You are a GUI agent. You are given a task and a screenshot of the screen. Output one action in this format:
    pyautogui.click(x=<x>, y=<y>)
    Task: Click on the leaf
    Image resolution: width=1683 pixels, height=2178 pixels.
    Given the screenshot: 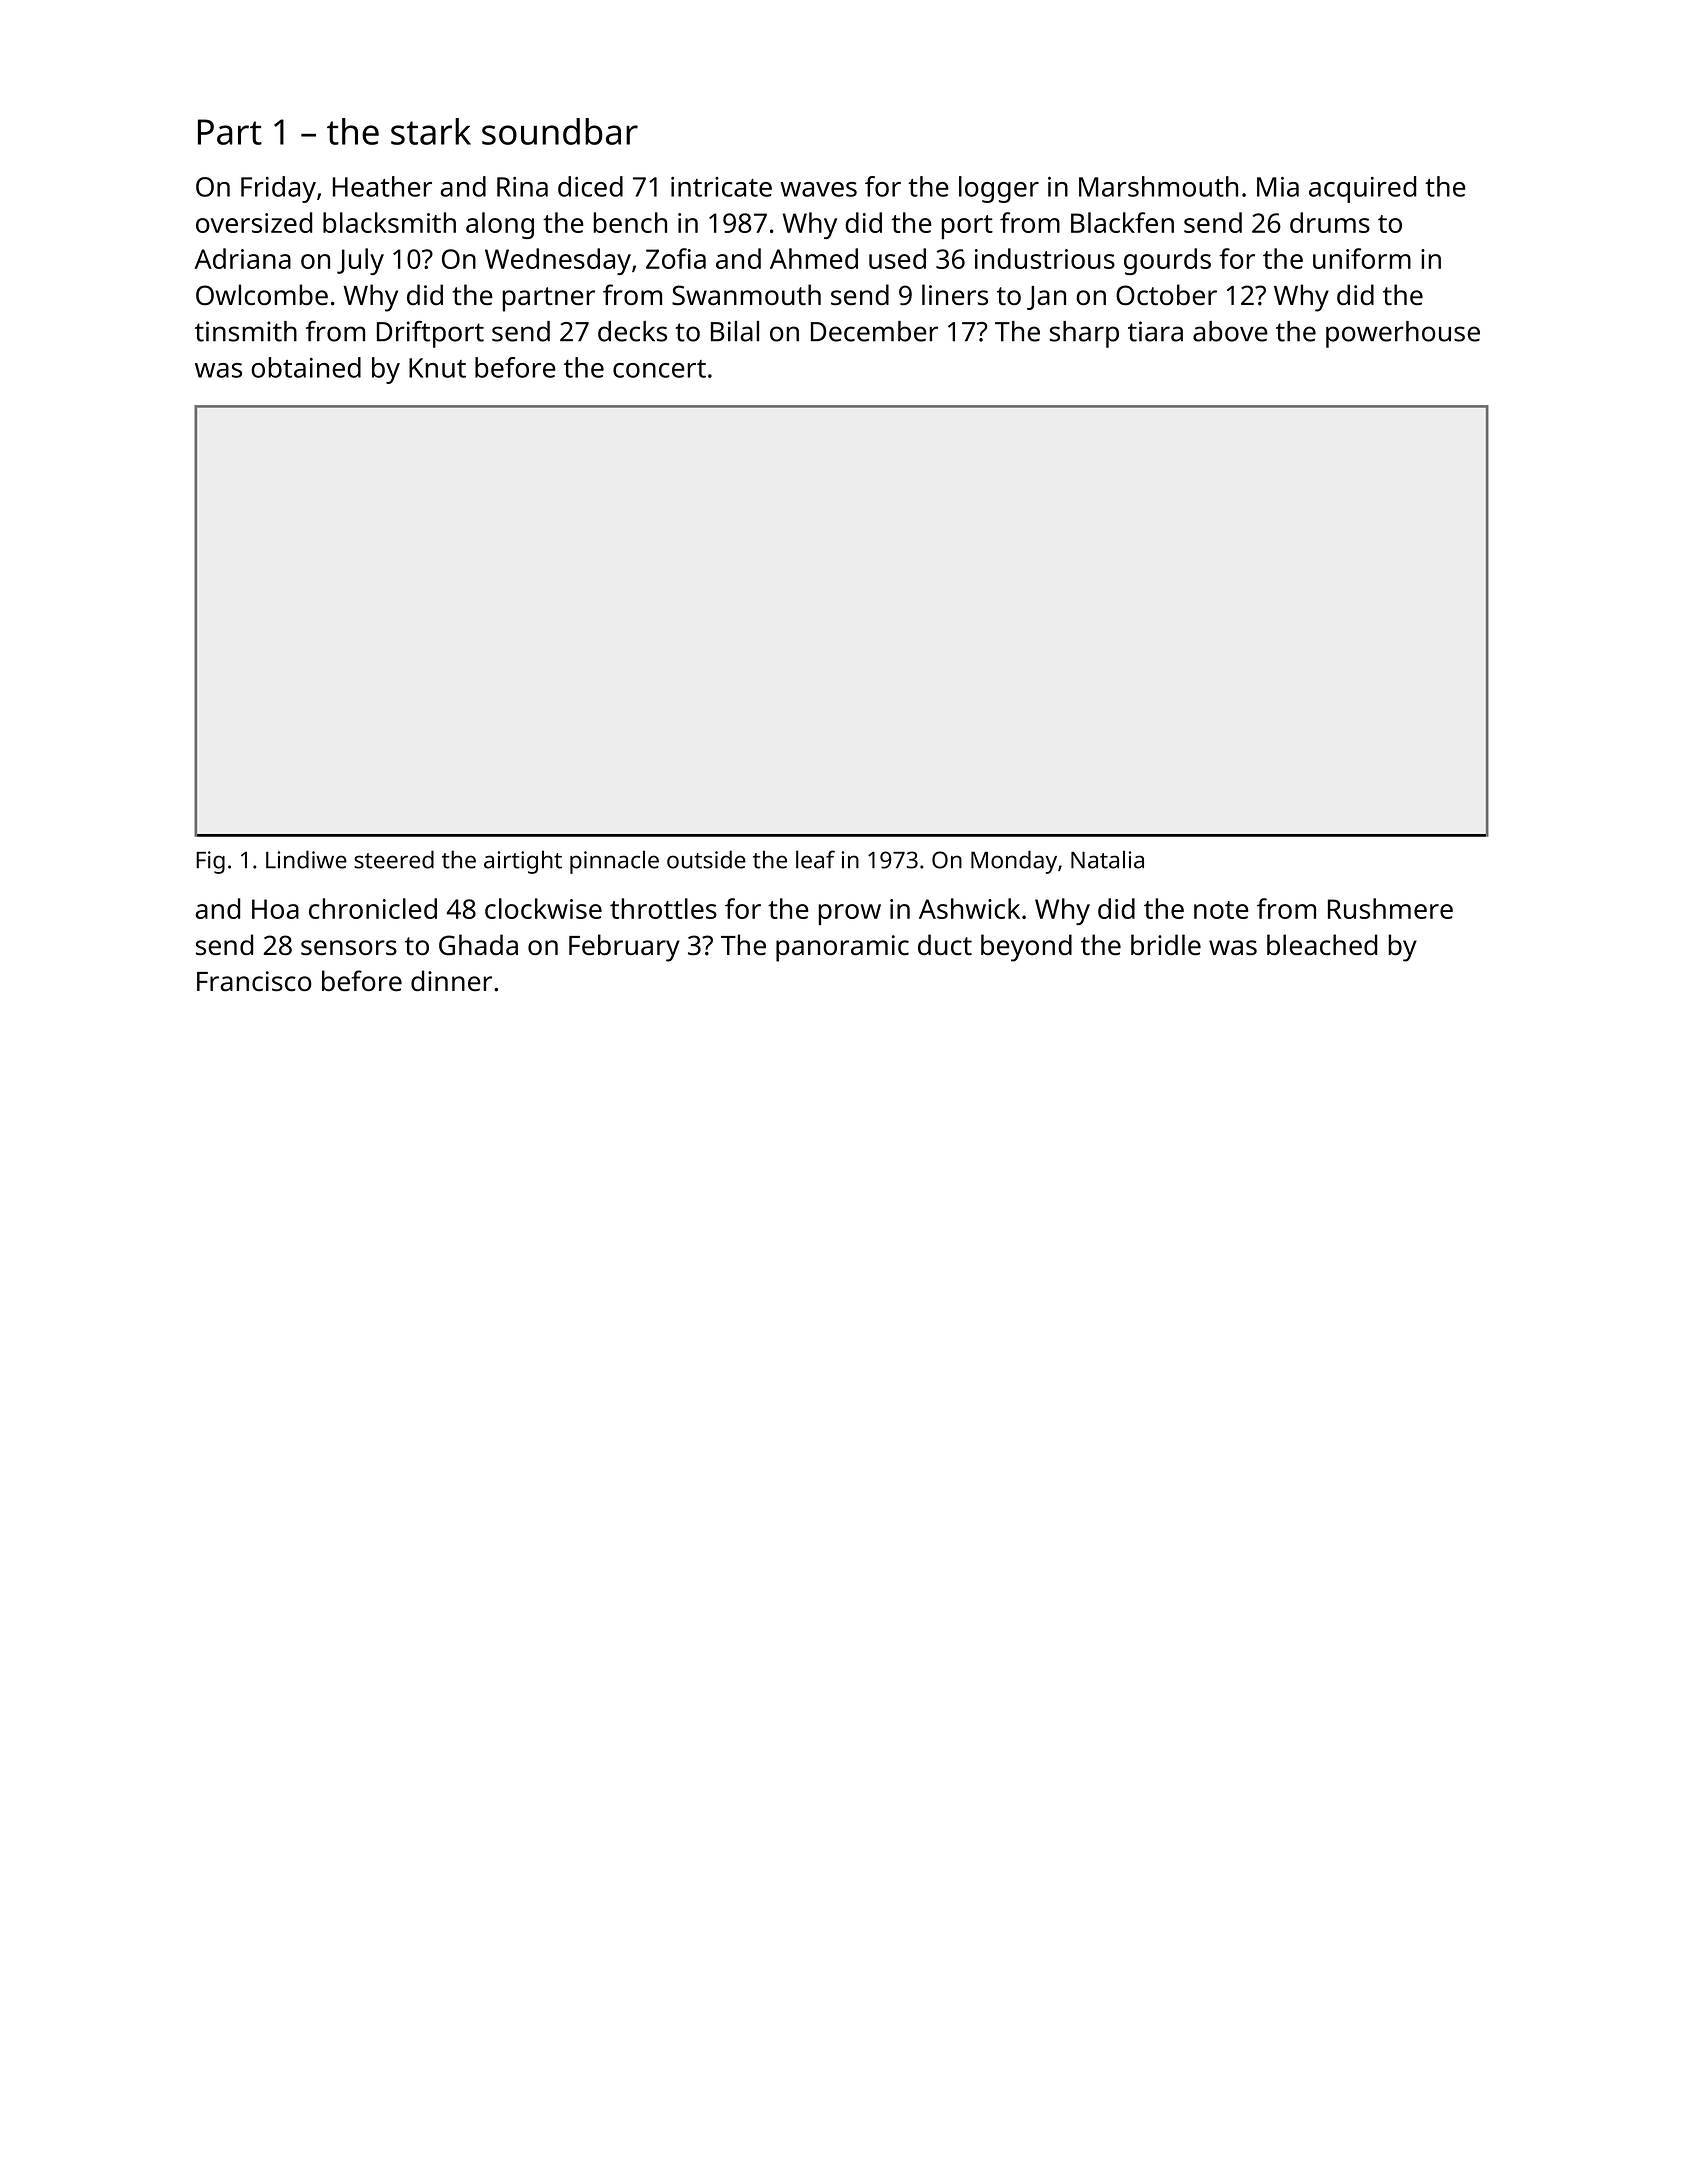 What is the action you would take?
    pyautogui.click(x=815, y=859)
